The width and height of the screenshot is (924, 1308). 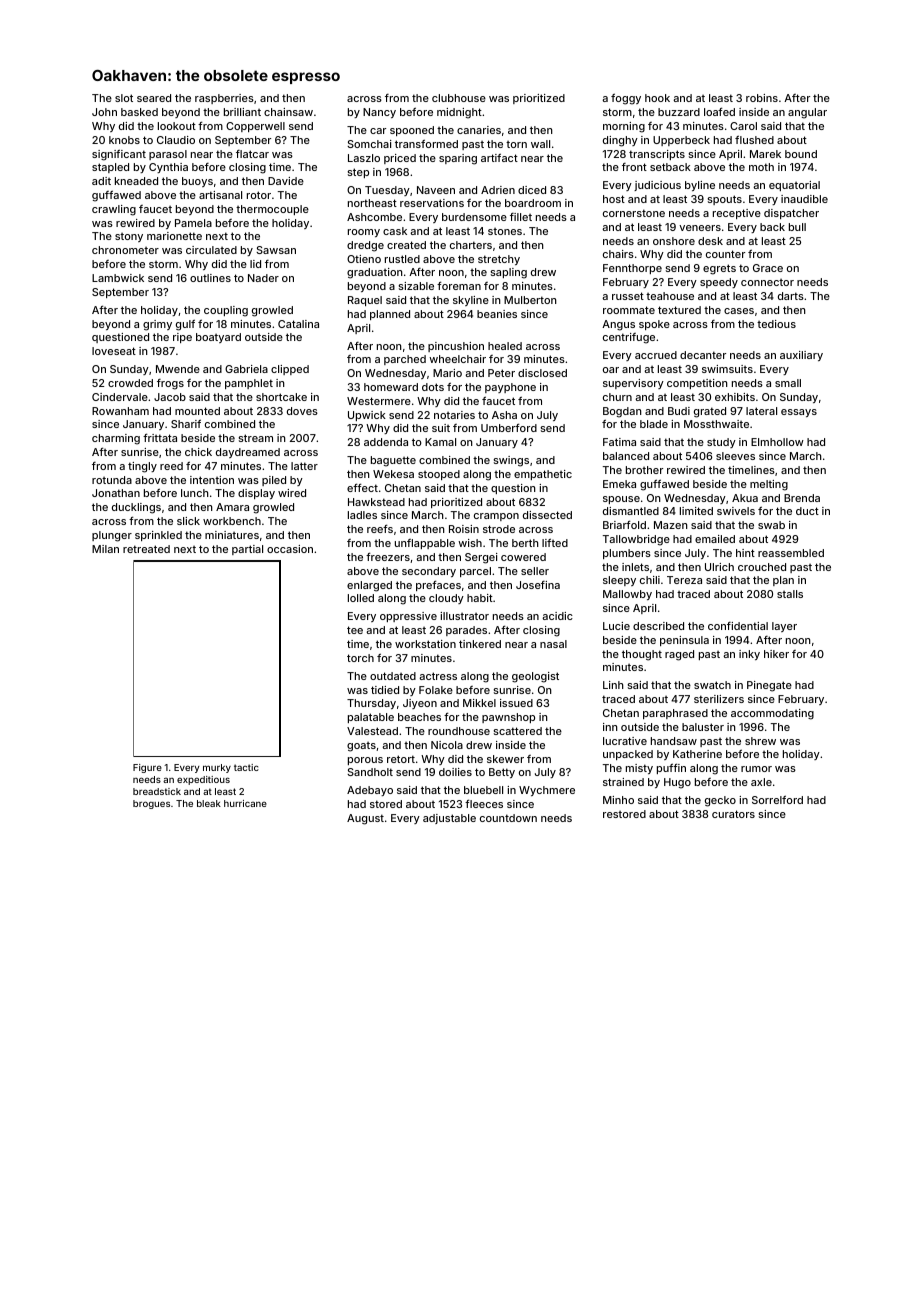 I want to click on curators, so click(x=733, y=814).
